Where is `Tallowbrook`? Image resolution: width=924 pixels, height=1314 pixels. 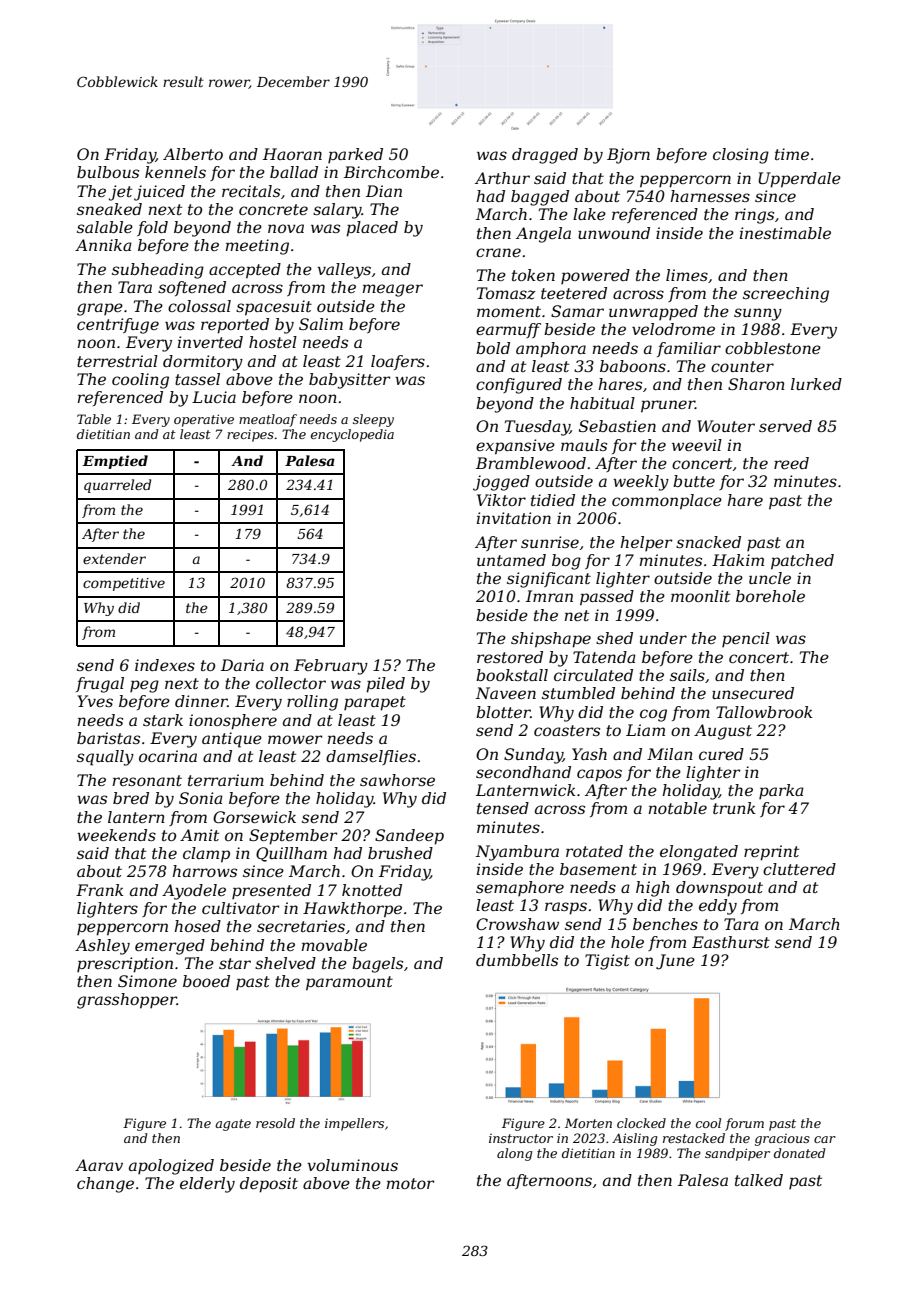
Tallowbrook is located at coordinates (764, 712).
